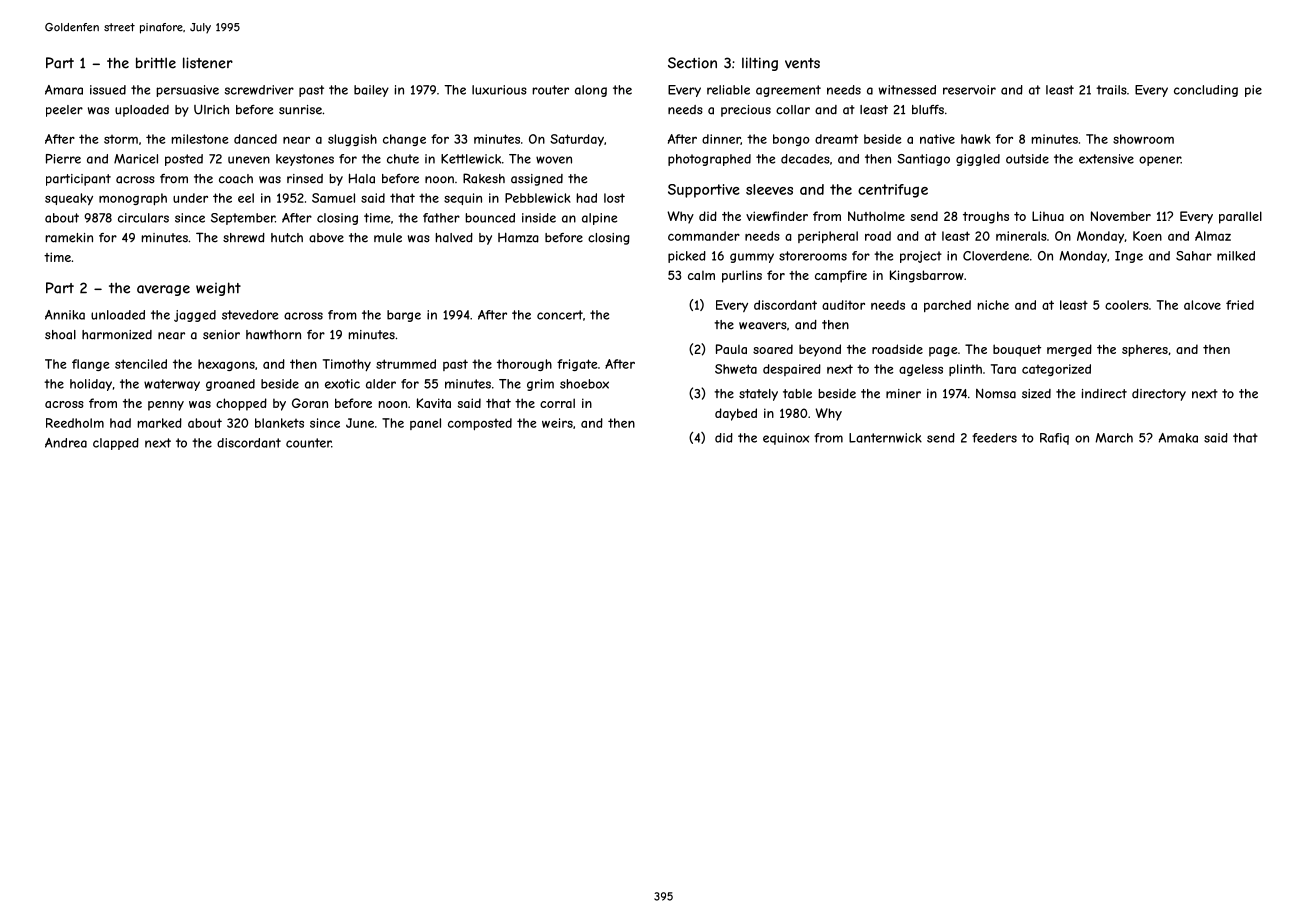  Describe the element at coordinates (208, 63) in the page. I see `listener` at that location.
